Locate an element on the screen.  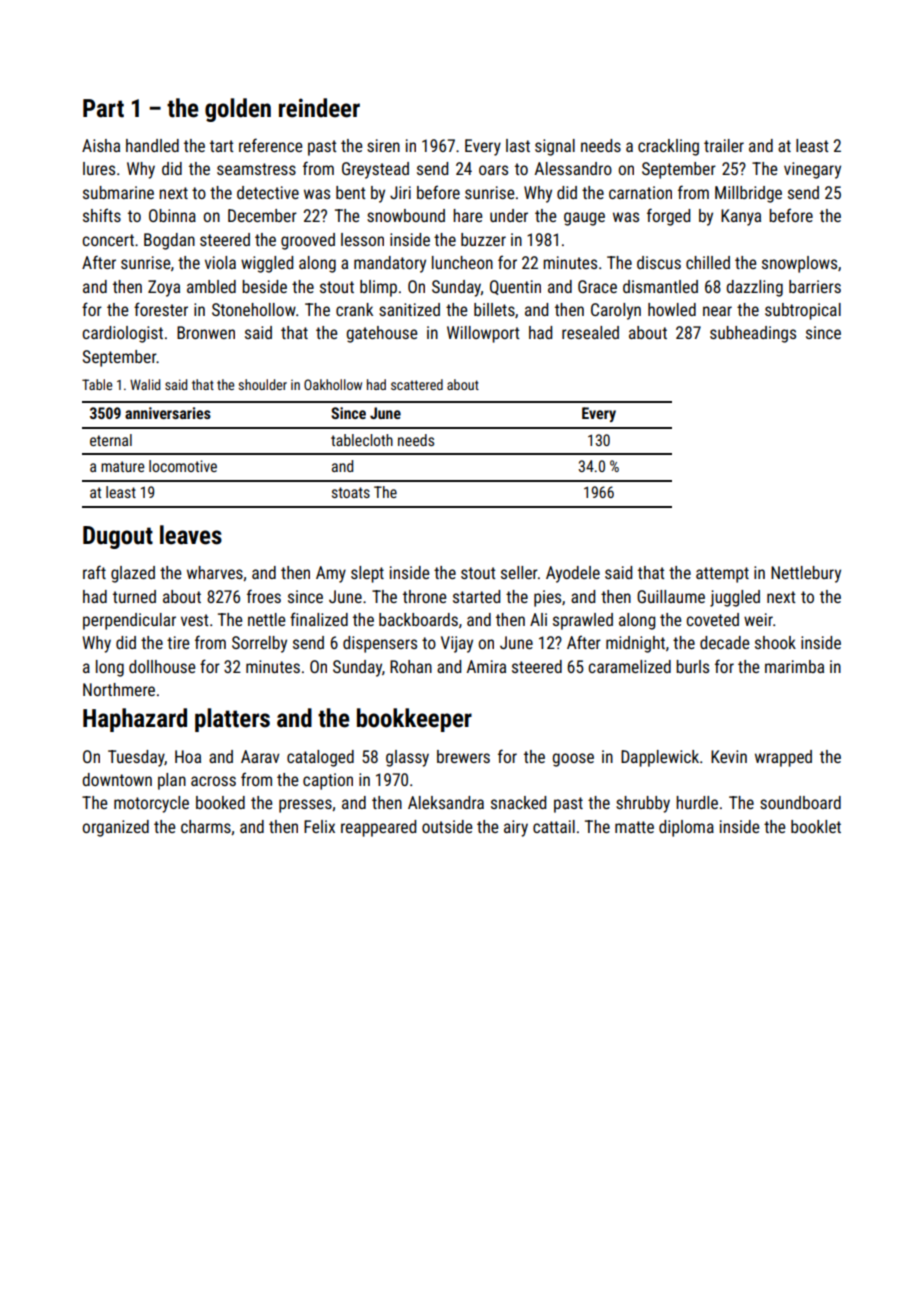
crackling is located at coordinates (668, 147).
